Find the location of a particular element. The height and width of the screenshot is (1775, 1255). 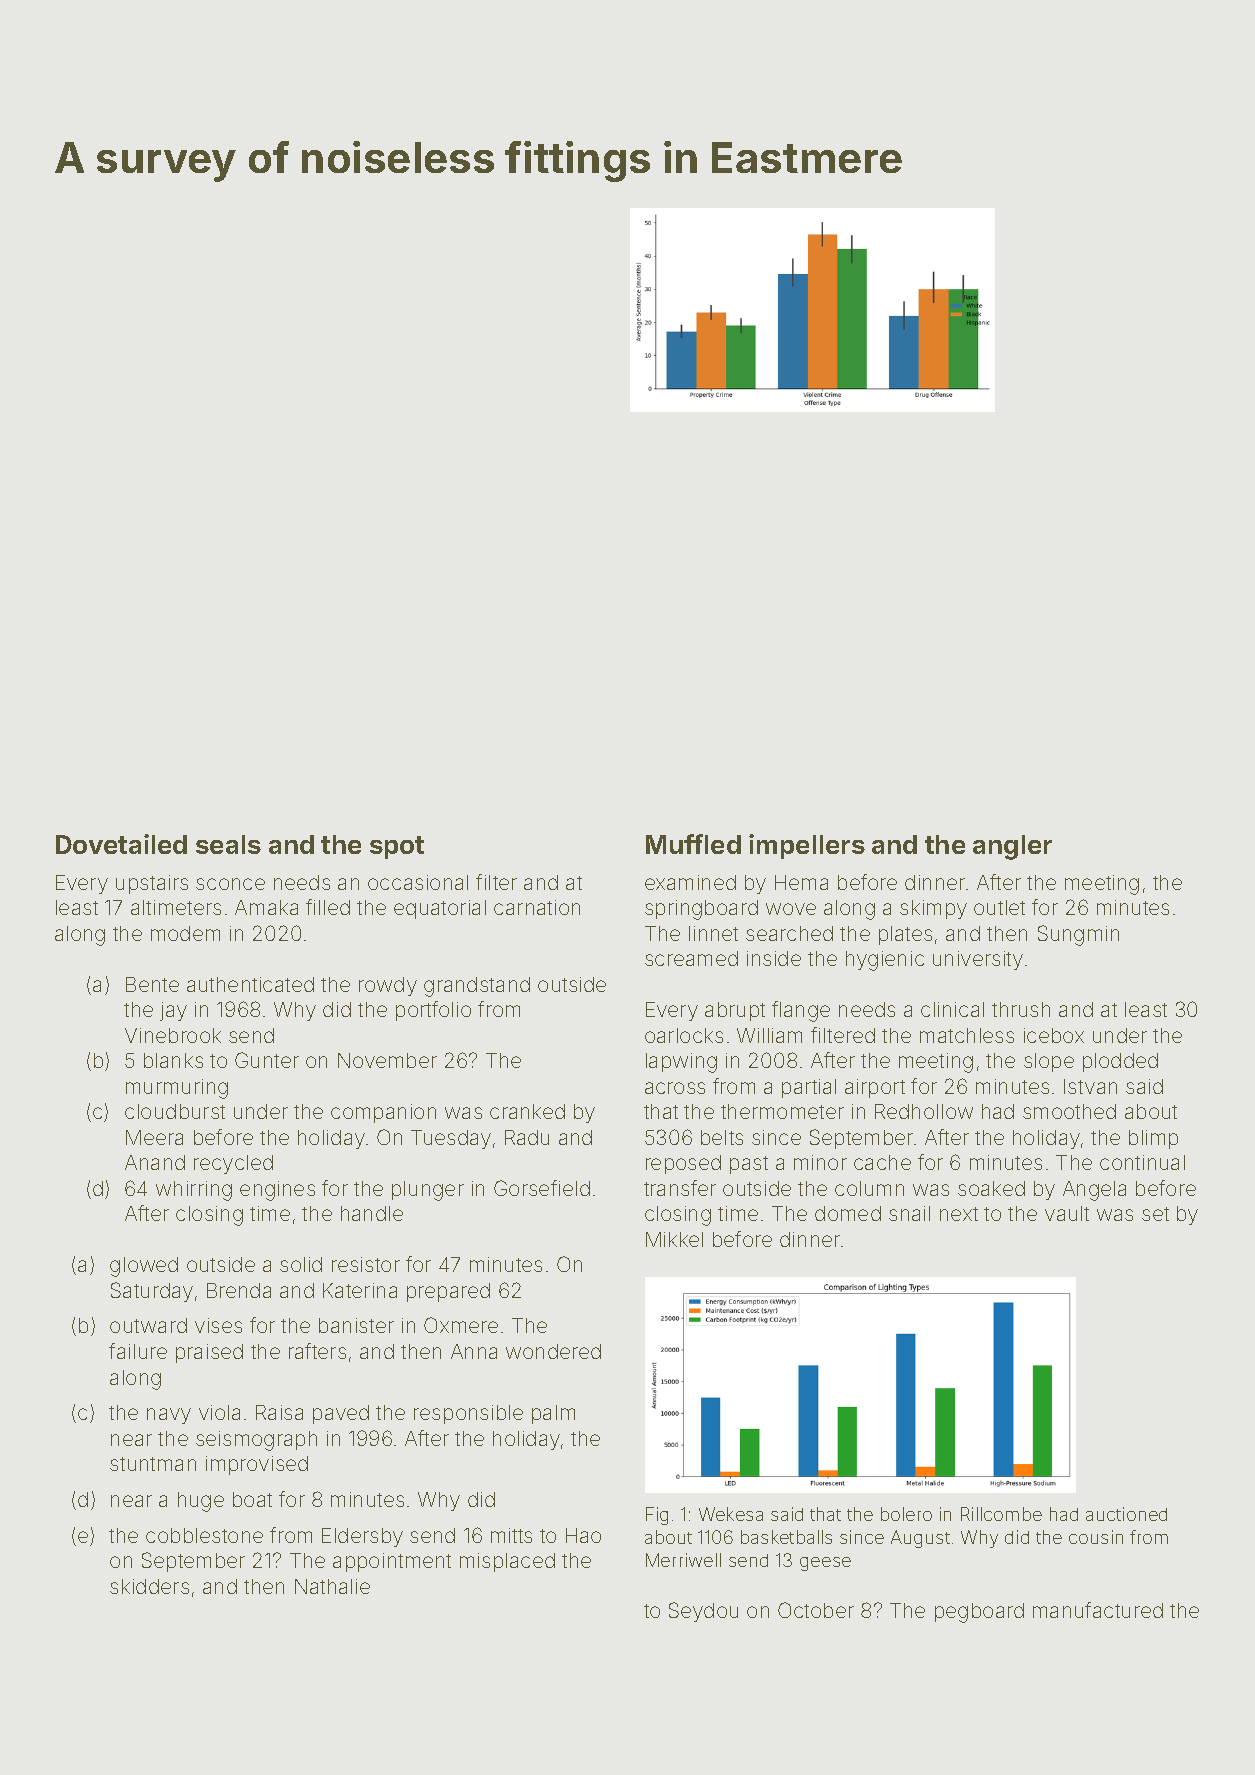

Katerina is located at coordinates (360, 1290).
